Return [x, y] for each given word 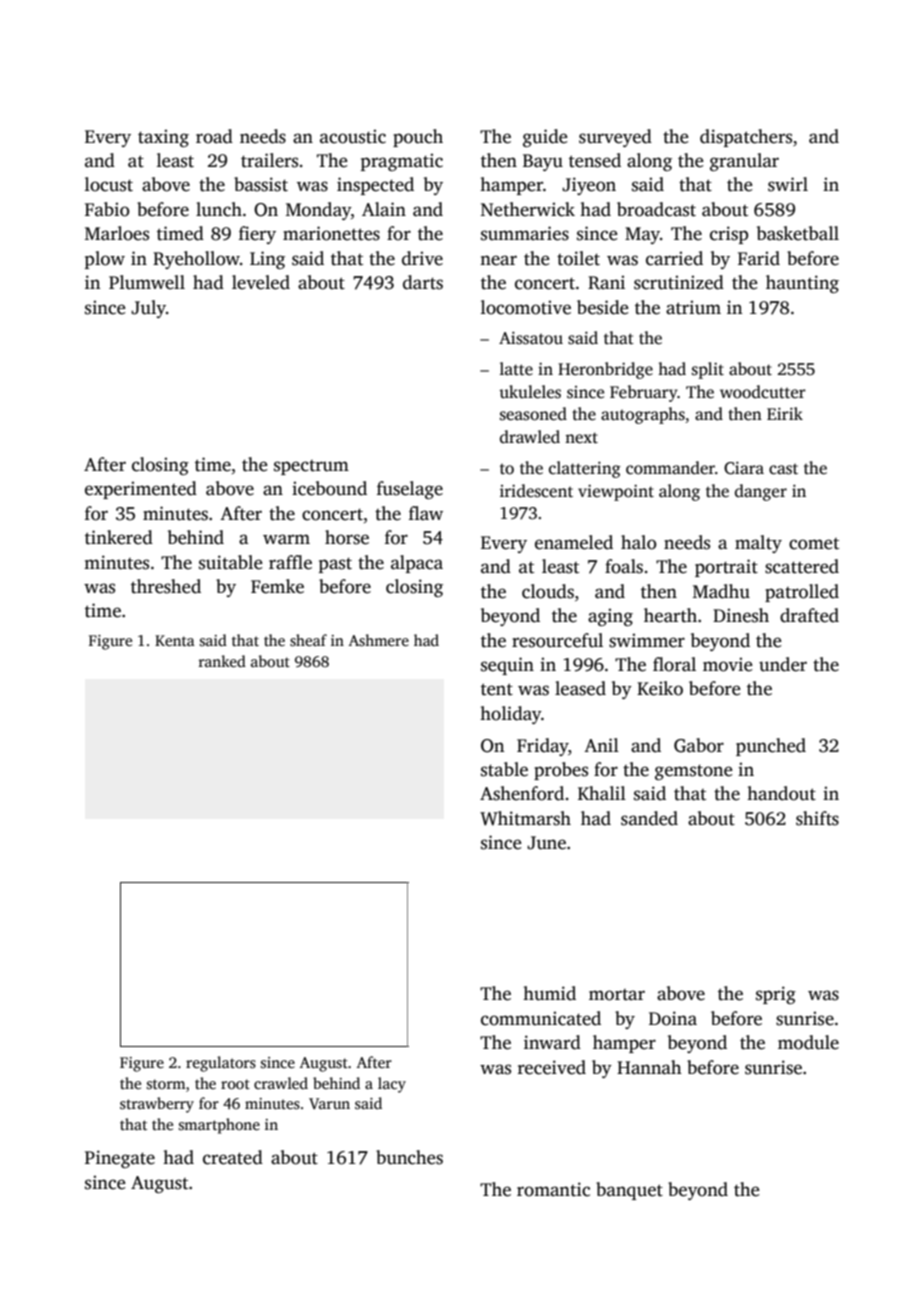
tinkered [119, 537]
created [233, 1157]
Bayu [543, 162]
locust [109, 184]
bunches [409, 1157]
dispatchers [746, 138]
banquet [629, 1191]
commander [670, 468]
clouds [548, 591]
